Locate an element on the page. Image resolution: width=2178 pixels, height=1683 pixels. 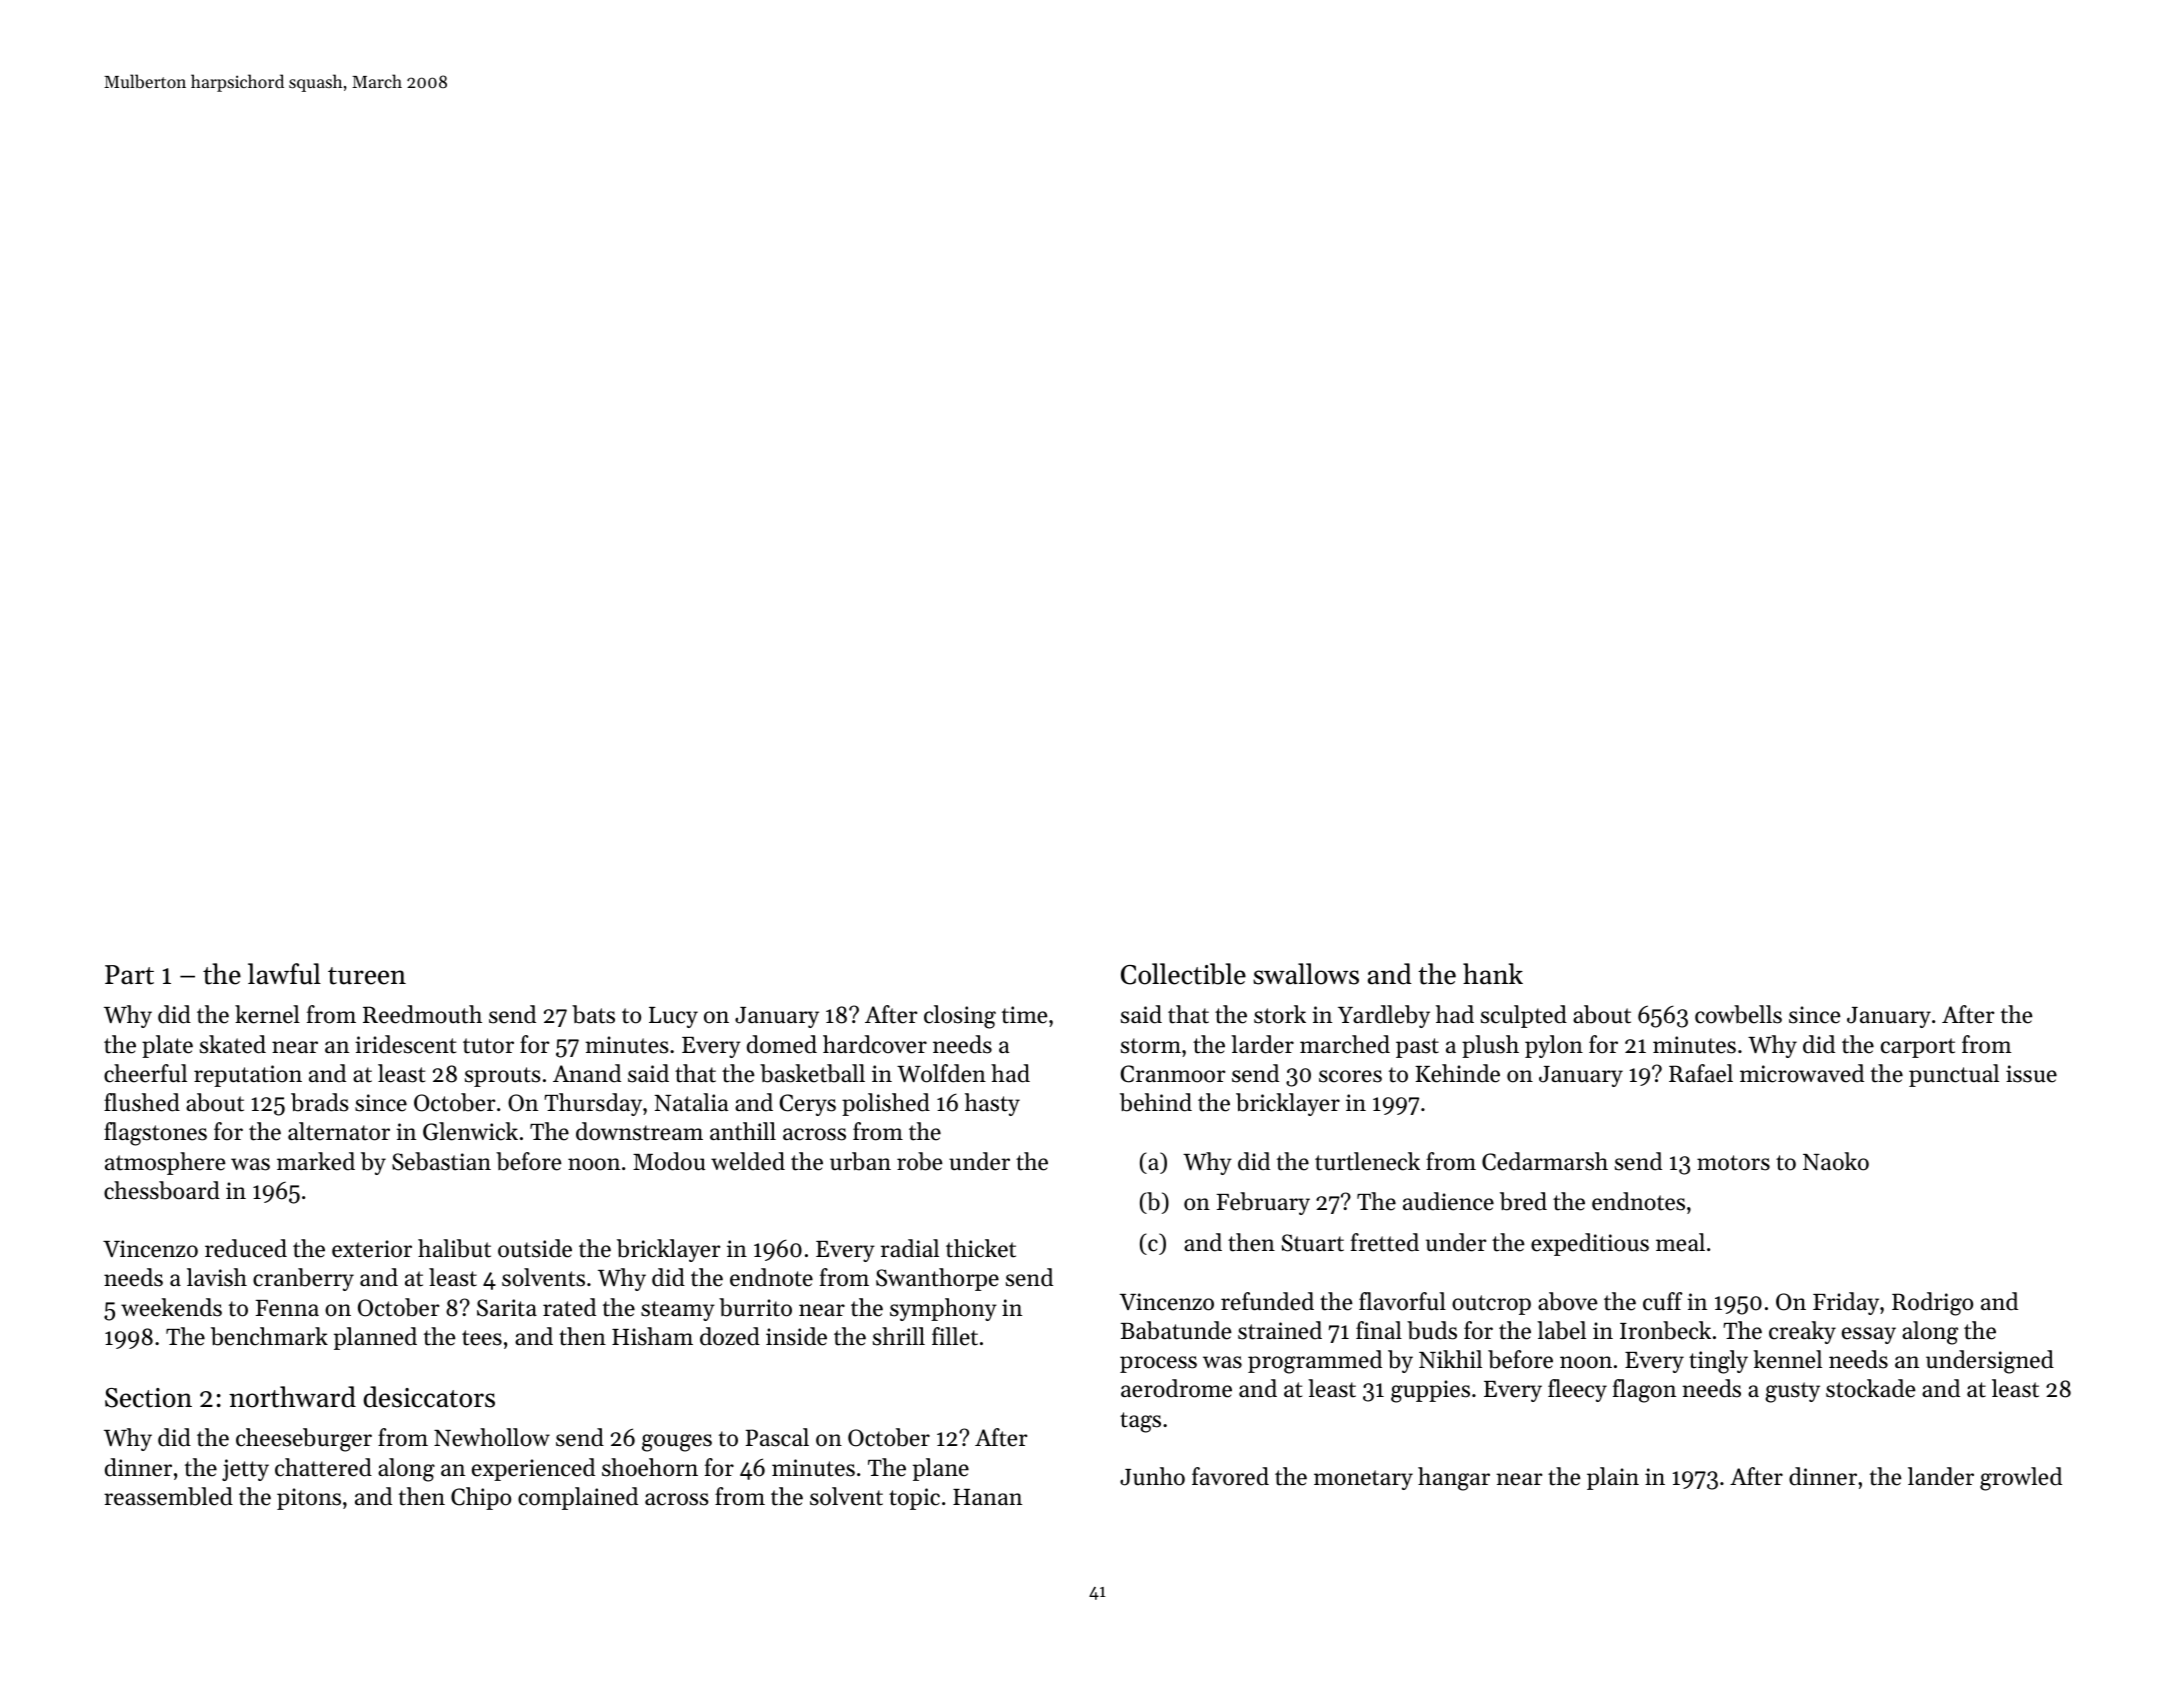
aerodrome is located at coordinates (1176, 1388).
